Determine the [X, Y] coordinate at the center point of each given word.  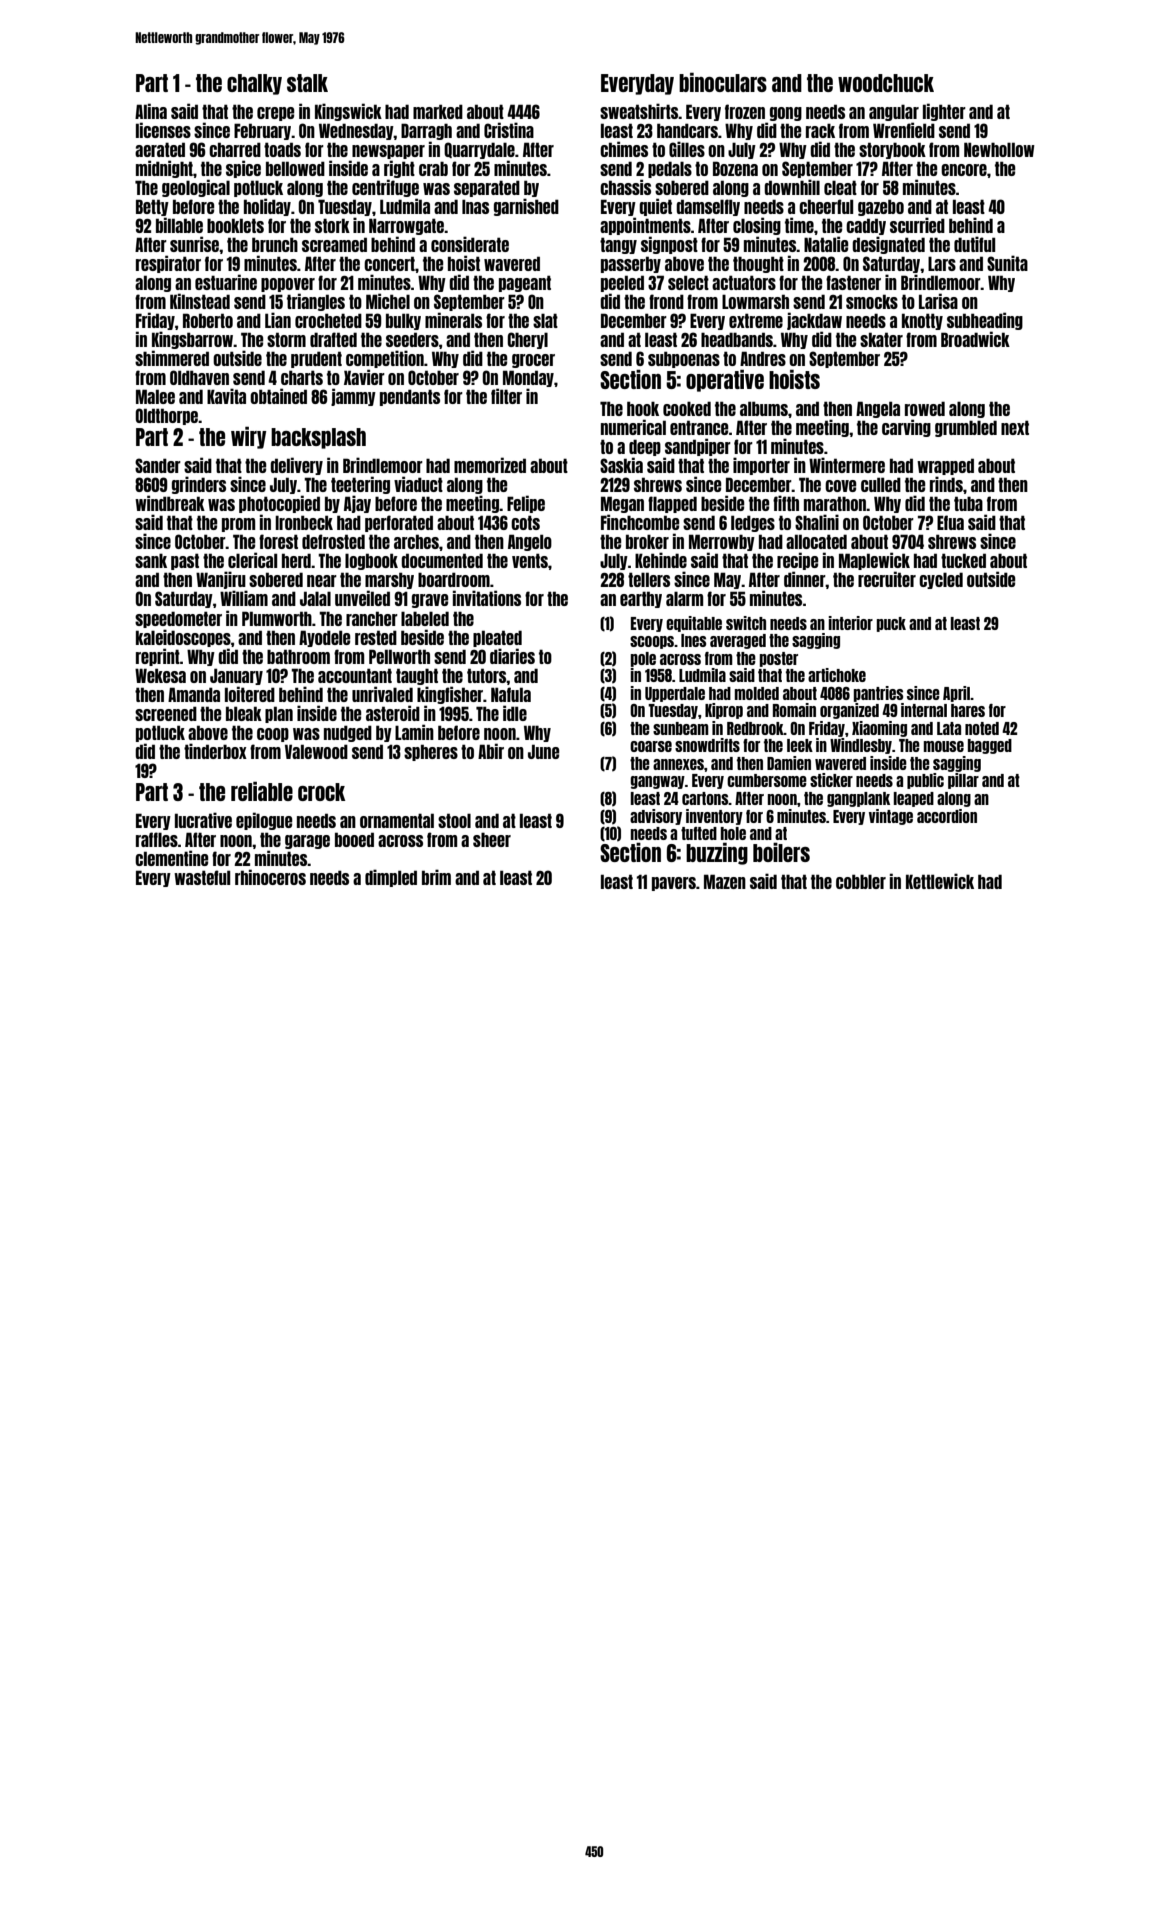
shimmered [172, 358]
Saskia [621, 465]
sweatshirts [639, 111]
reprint [158, 657]
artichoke [837, 675]
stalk [307, 83]
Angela [878, 409]
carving [906, 428]
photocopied [279, 504]
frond [666, 301]
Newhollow [999, 149]
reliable [262, 791]
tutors [487, 675]
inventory [714, 817]
